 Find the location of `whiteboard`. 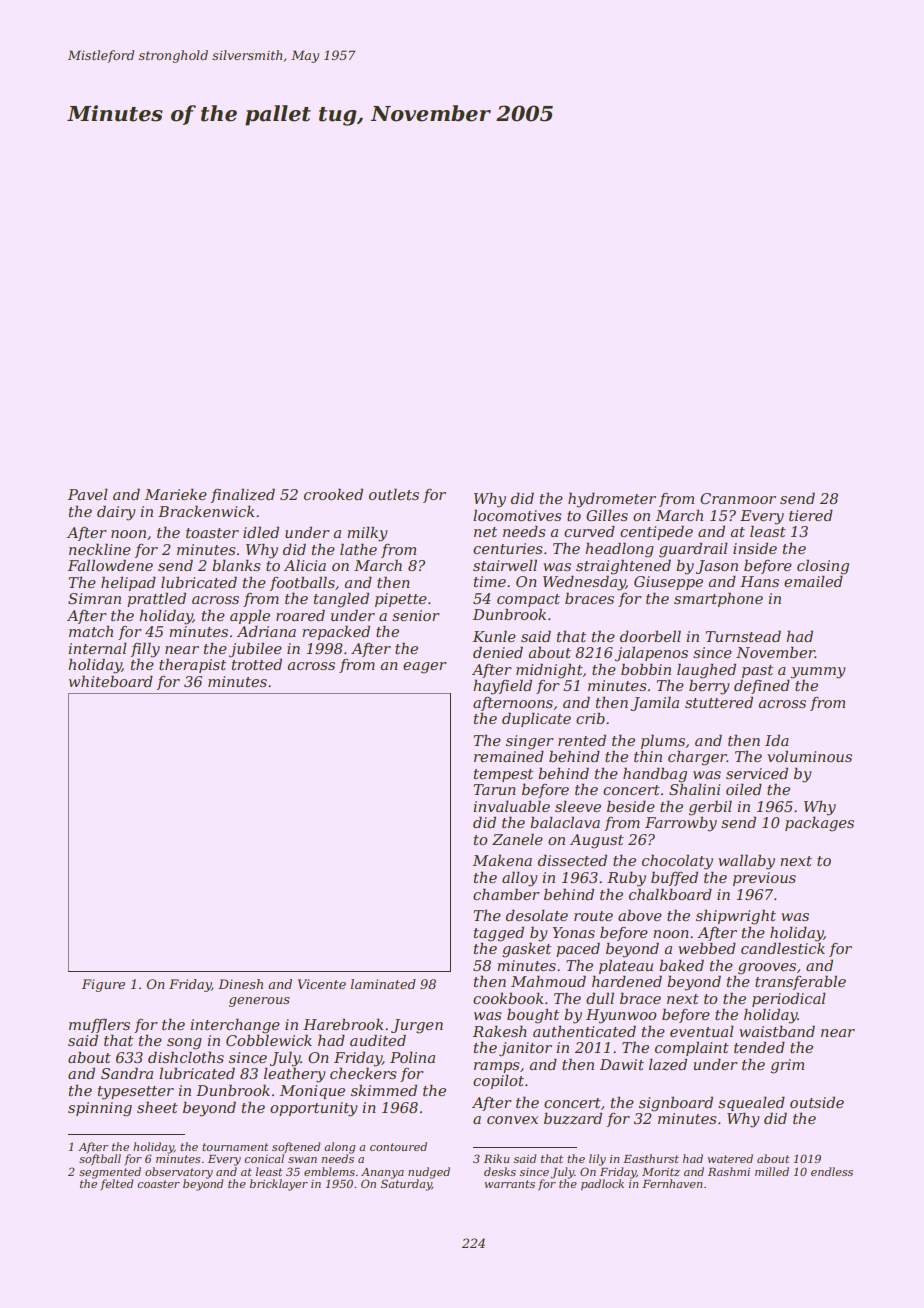

whiteboard is located at coordinates (111, 681).
